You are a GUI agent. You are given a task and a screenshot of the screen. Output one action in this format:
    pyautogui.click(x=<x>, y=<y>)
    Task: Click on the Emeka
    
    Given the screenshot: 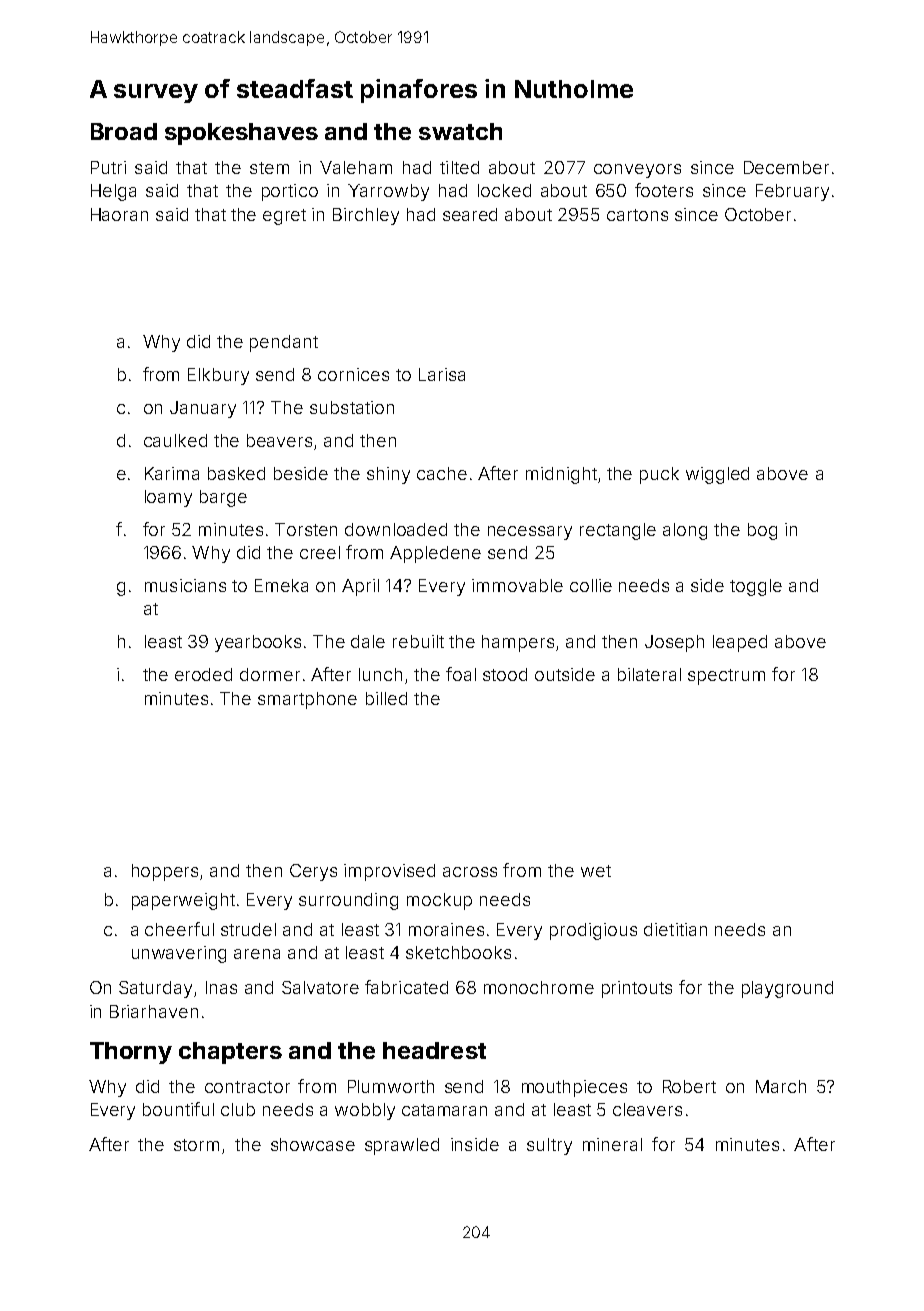 What is the action you would take?
    pyautogui.click(x=281, y=585)
